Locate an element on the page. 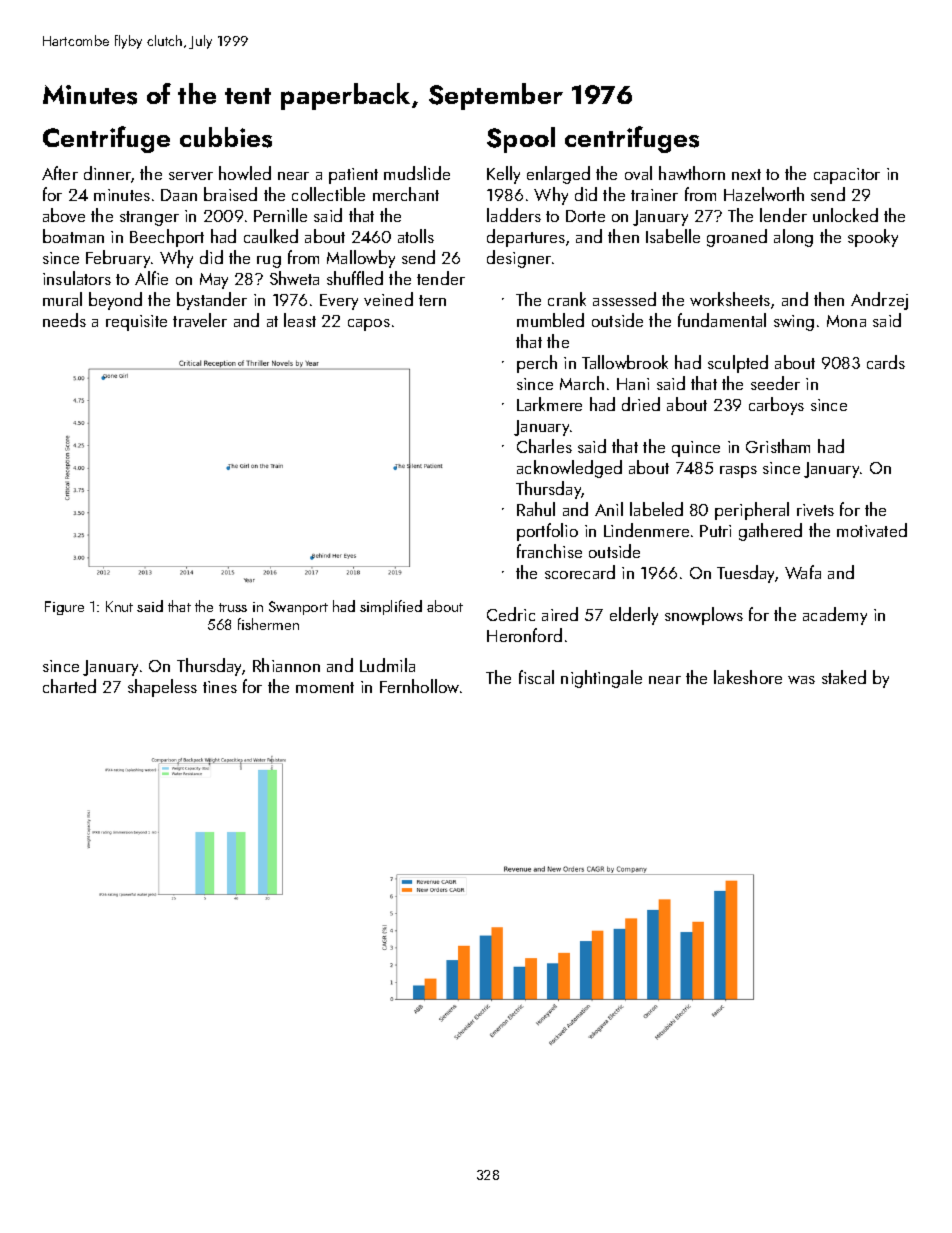  Tallowbrook is located at coordinates (625, 362).
